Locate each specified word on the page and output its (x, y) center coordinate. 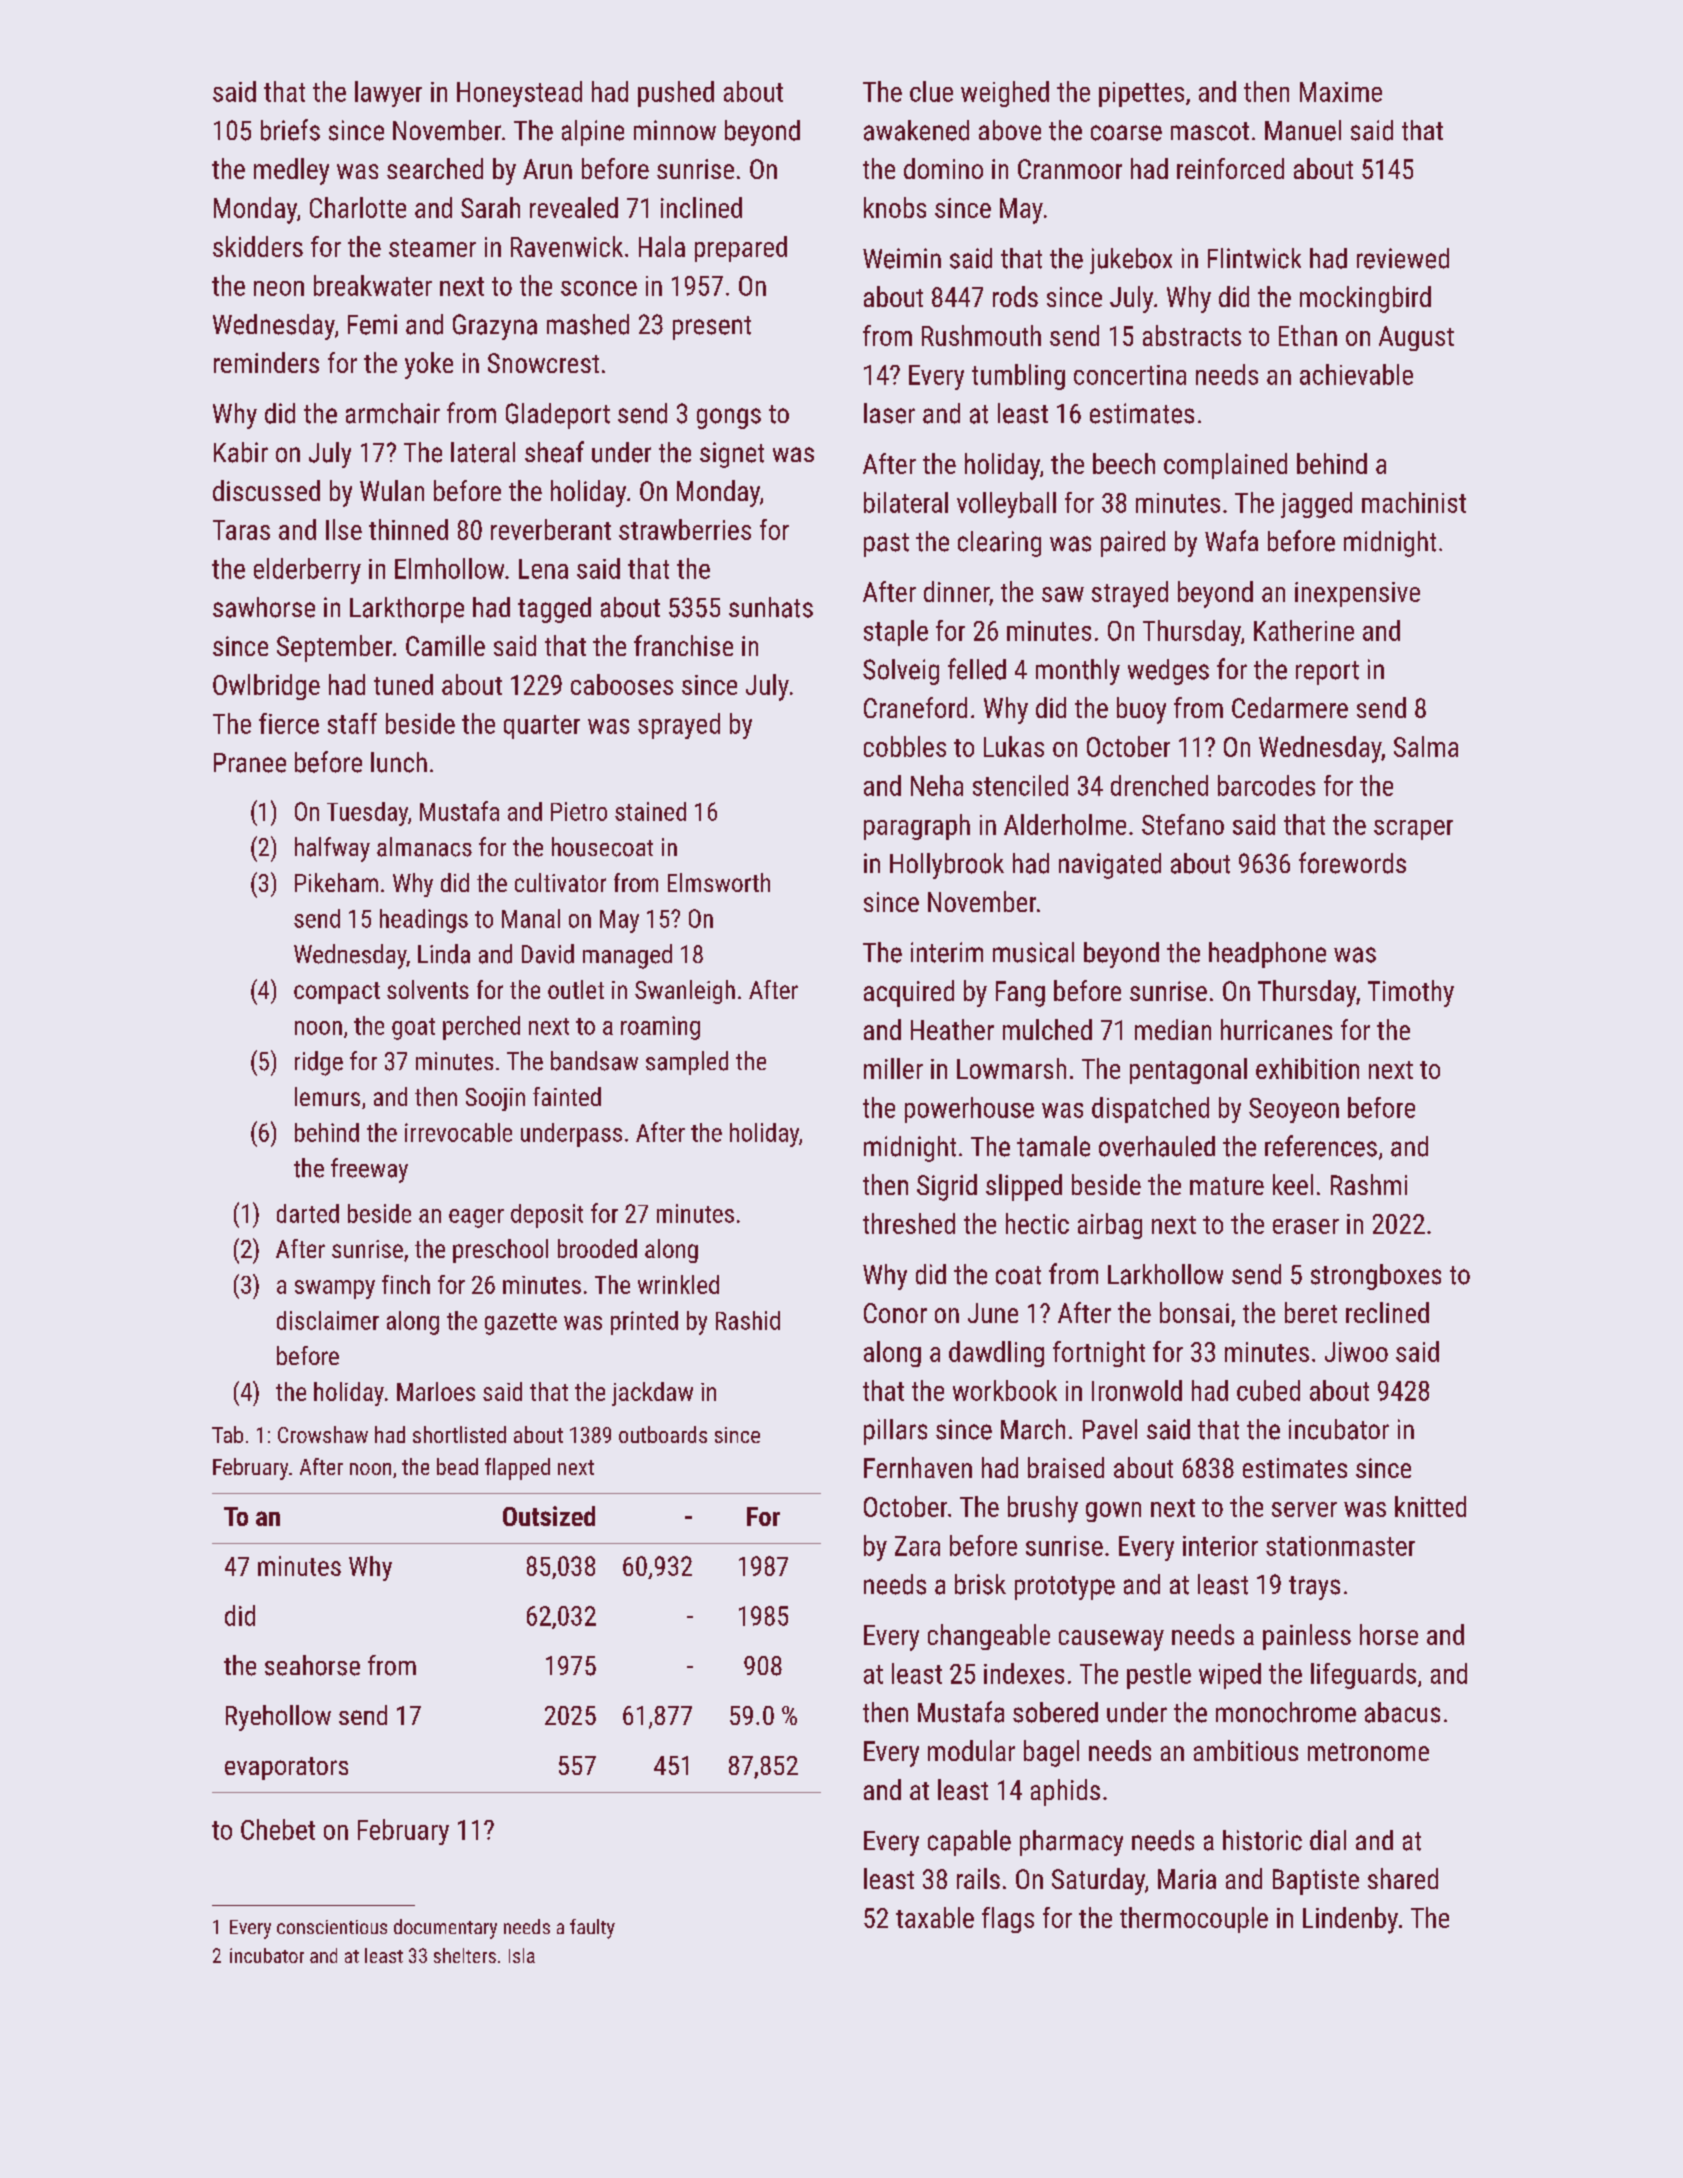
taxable (935, 1917)
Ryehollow (278, 1718)
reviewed (1403, 258)
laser (889, 413)
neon (279, 288)
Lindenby (1350, 1920)
